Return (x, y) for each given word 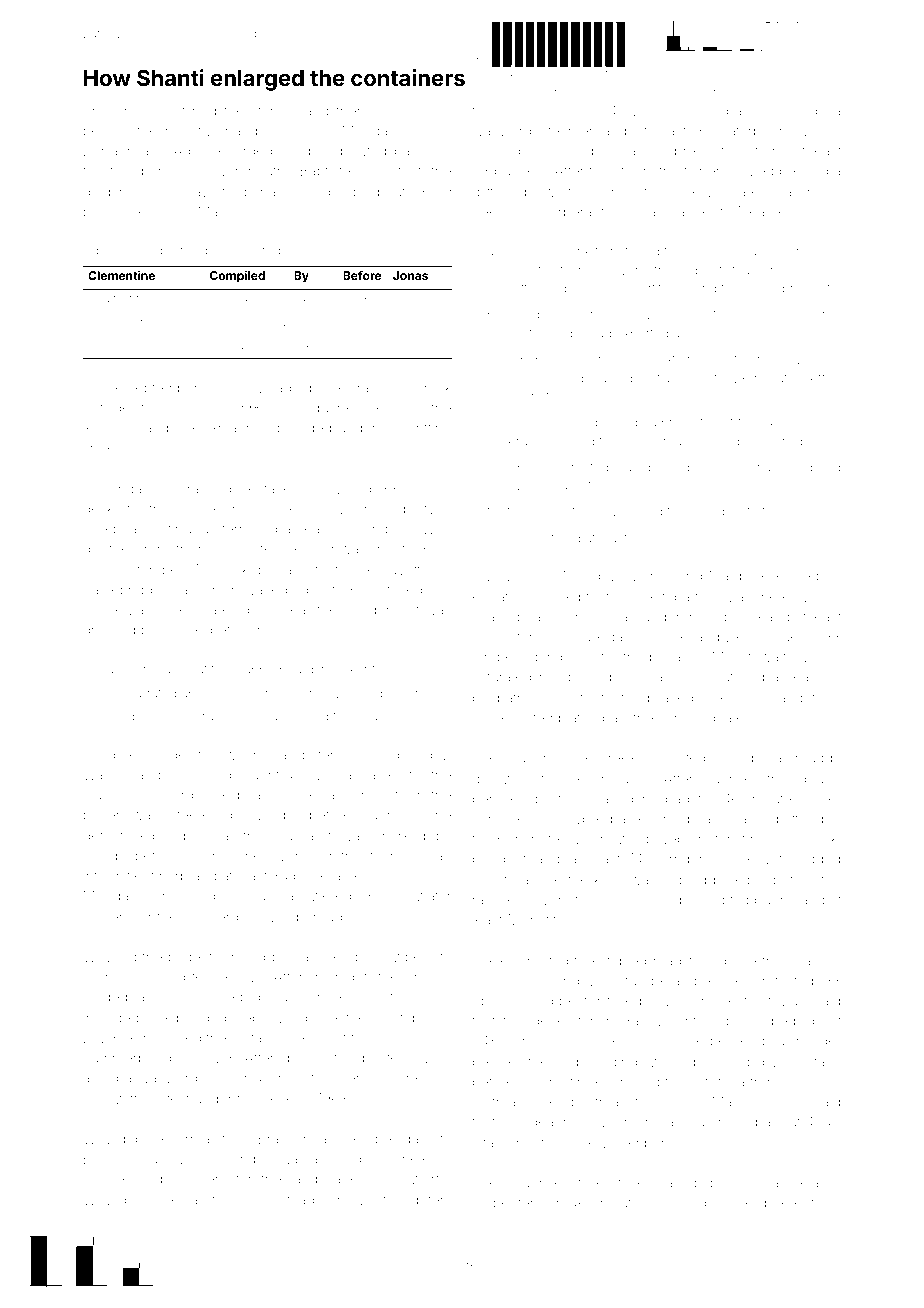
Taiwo (382, 716)
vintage (255, 1039)
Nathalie (307, 1158)
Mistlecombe (547, 333)
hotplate (718, 719)
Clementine (121, 275)
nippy (400, 510)
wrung (210, 718)
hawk (733, 468)
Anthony (237, 389)
